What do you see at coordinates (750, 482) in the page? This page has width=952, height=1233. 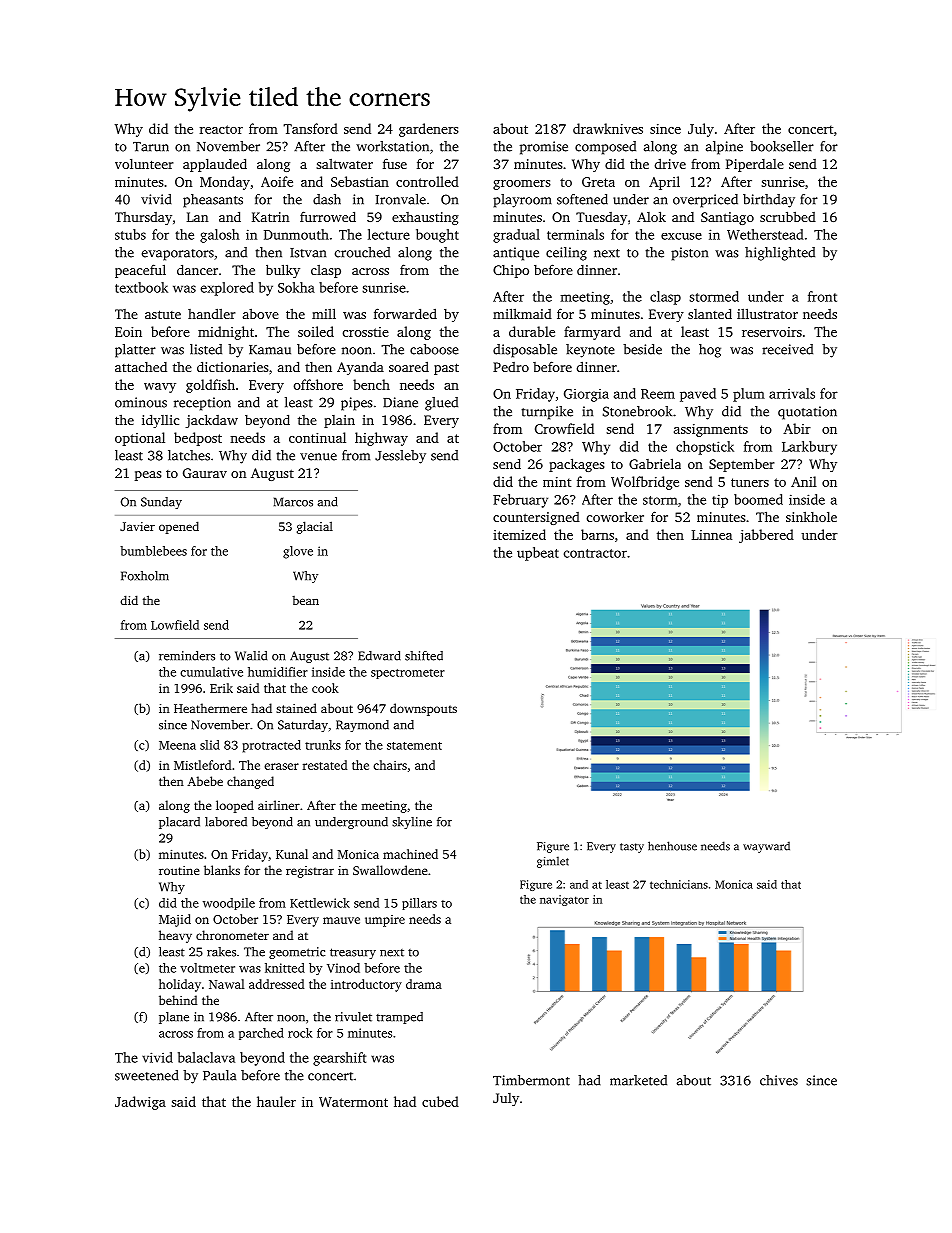 I see `tuners` at bounding box center [750, 482].
